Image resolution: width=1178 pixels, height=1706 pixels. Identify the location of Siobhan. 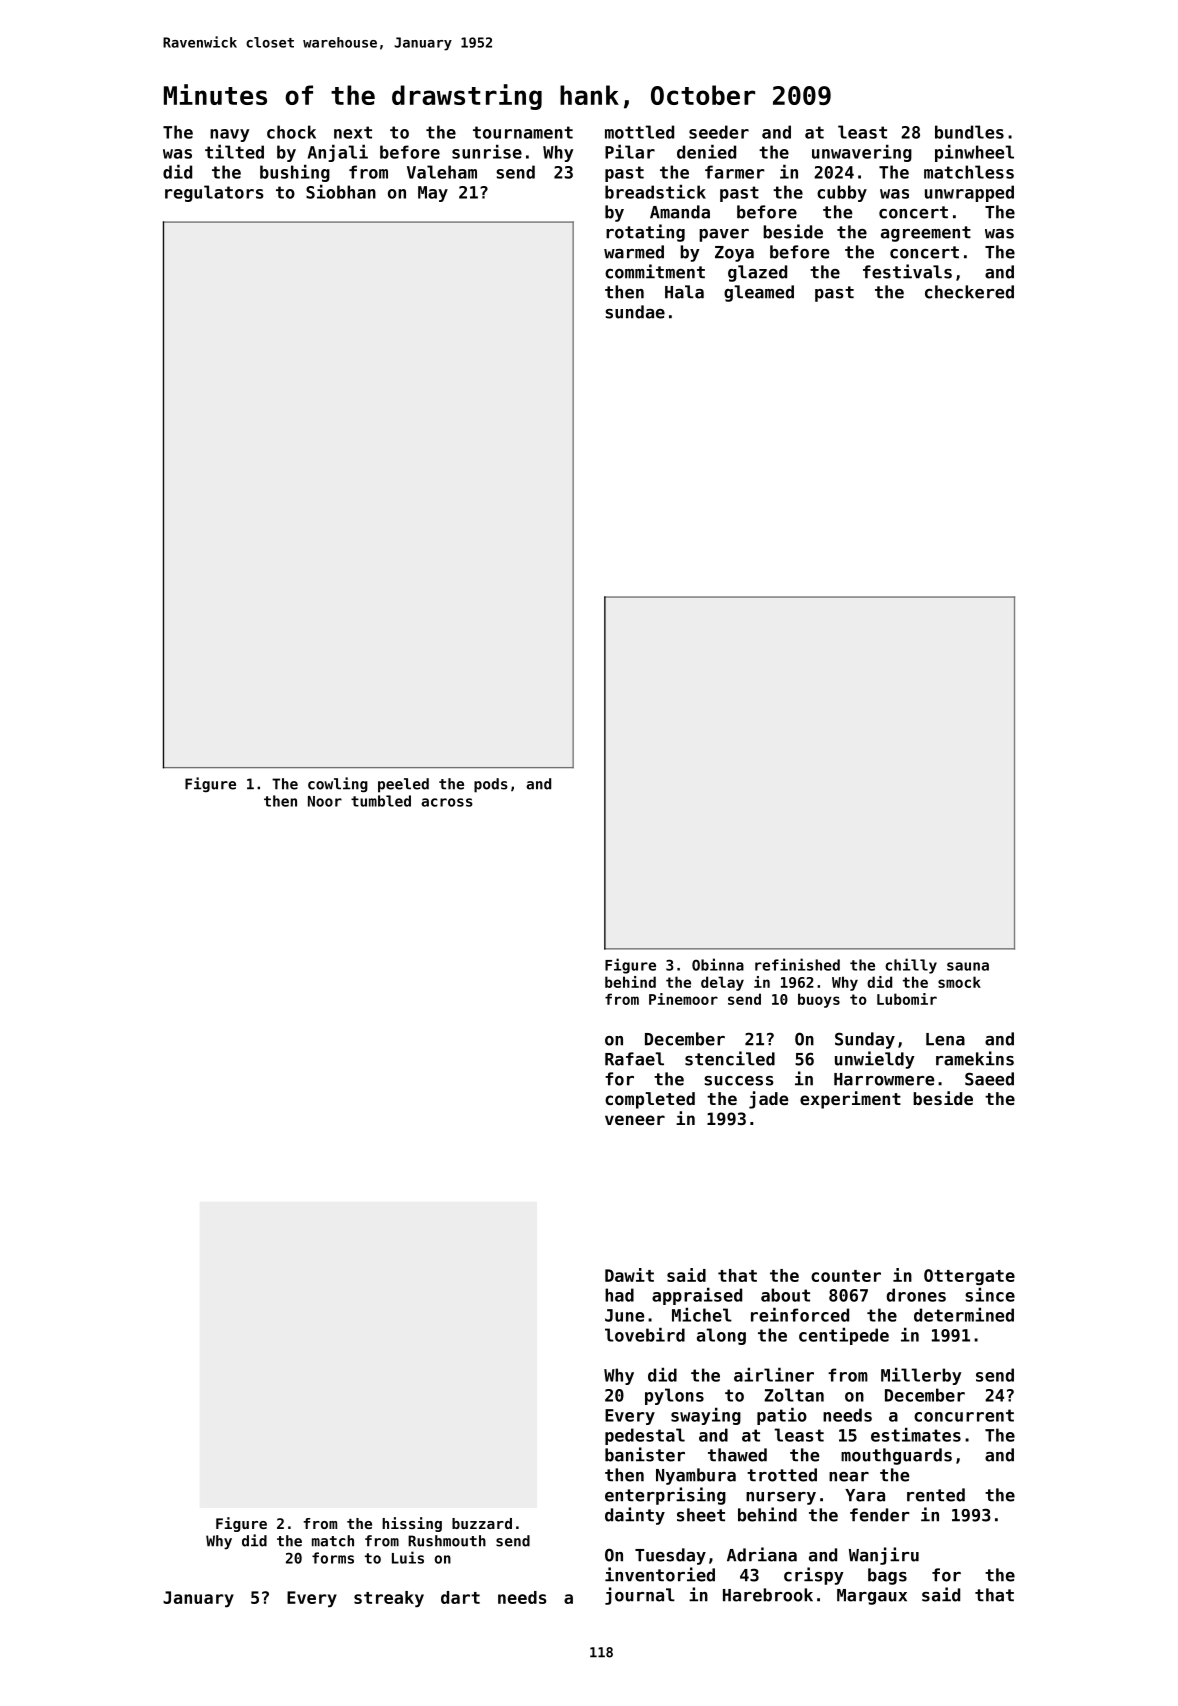
(341, 191).
